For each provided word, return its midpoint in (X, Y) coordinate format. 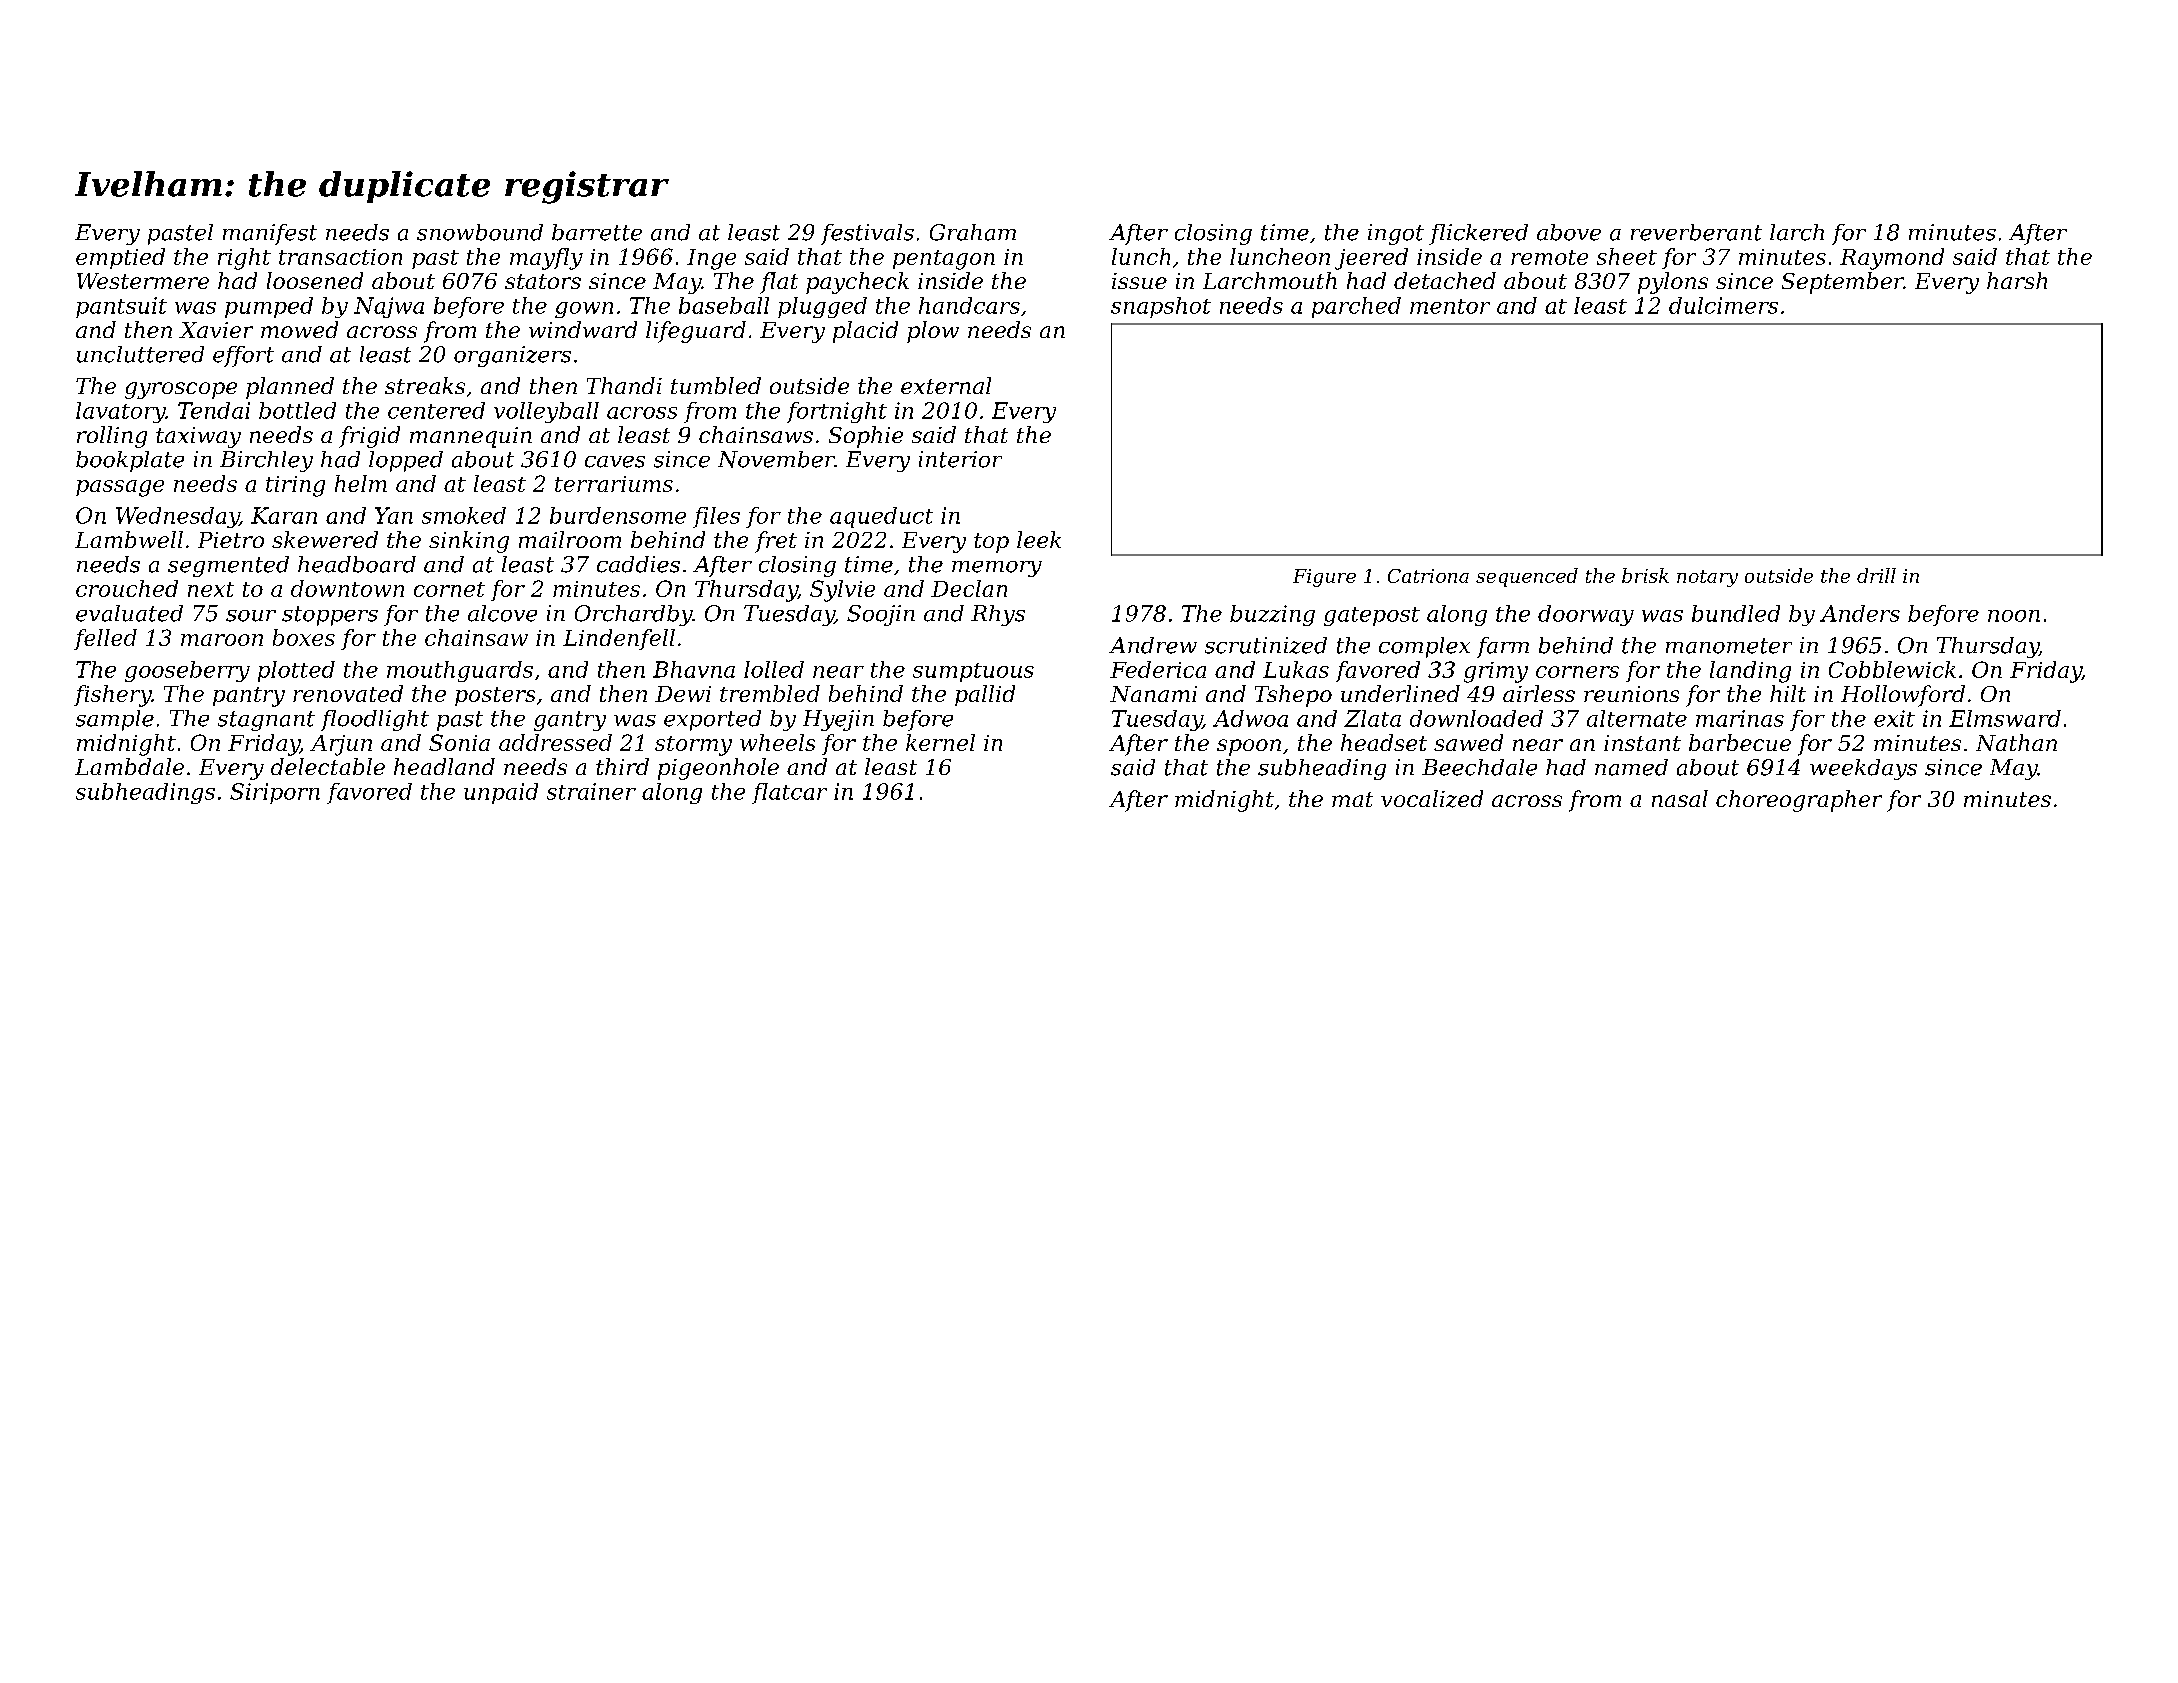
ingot (1396, 234)
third (622, 766)
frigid (369, 437)
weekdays (1863, 769)
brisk (1645, 575)
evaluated (129, 613)
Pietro (231, 540)
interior (960, 459)
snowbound (480, 232)
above (1569, 232)
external (946, 385)
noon (2014, 616)
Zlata (1372, 718)
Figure (1324, 578)
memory (997, 569)
